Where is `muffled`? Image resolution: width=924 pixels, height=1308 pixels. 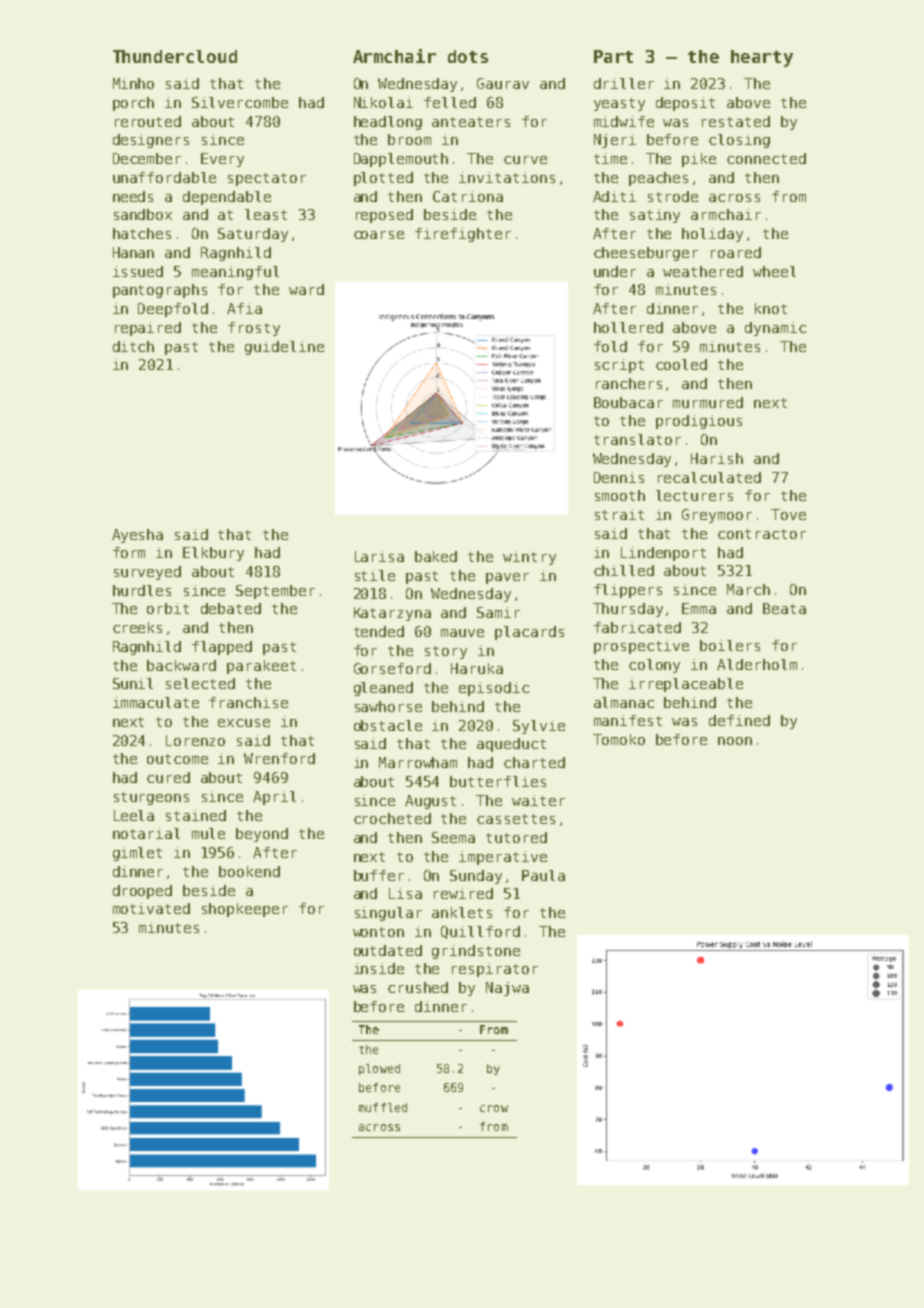
muffled is located at coordinates (383, 1107).
